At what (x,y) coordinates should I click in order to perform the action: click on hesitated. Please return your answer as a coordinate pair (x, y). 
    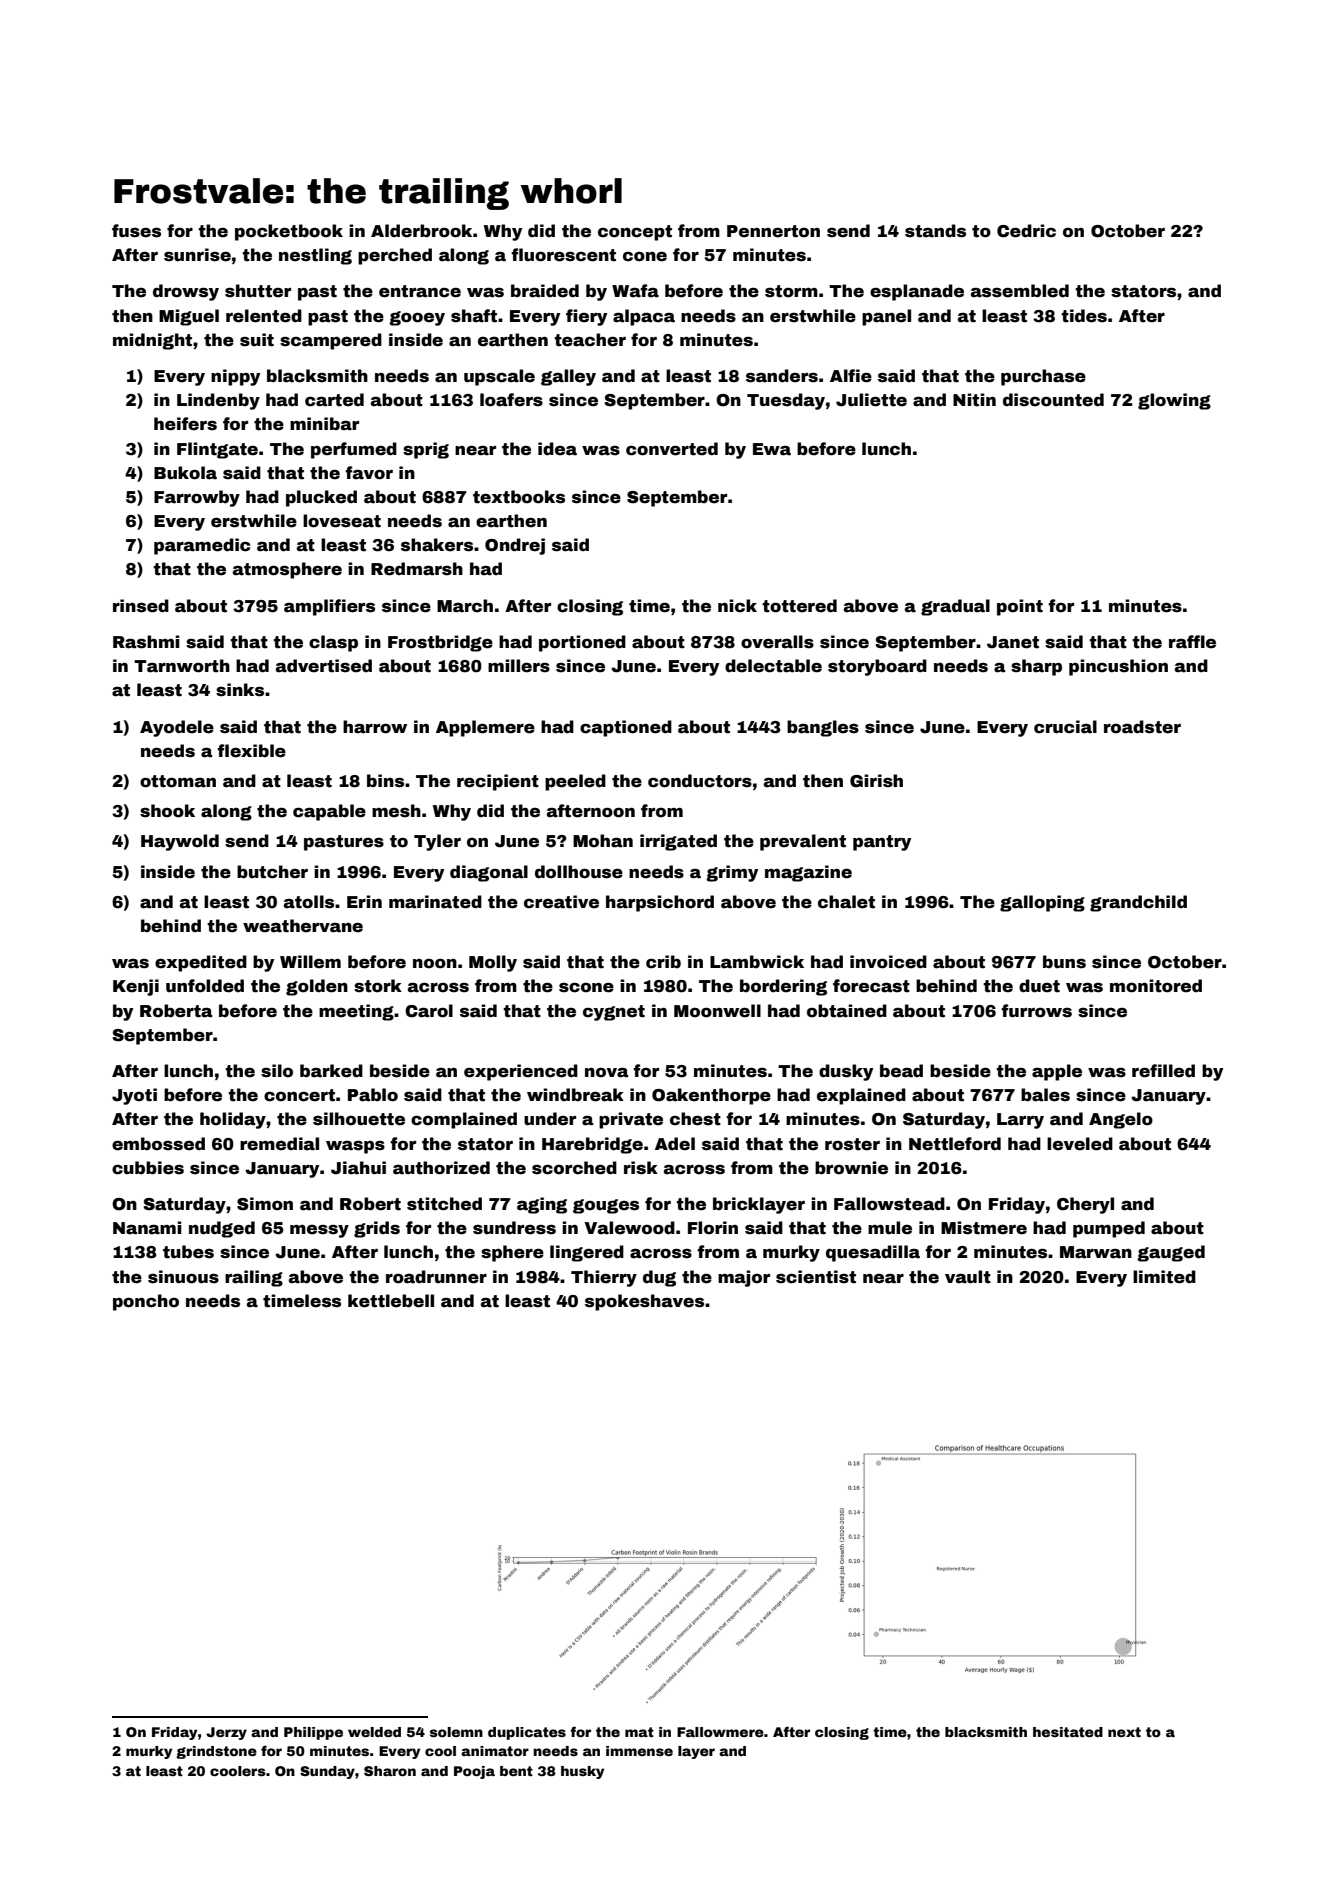
    Looking at the image, I should click on (1068, 1732).
